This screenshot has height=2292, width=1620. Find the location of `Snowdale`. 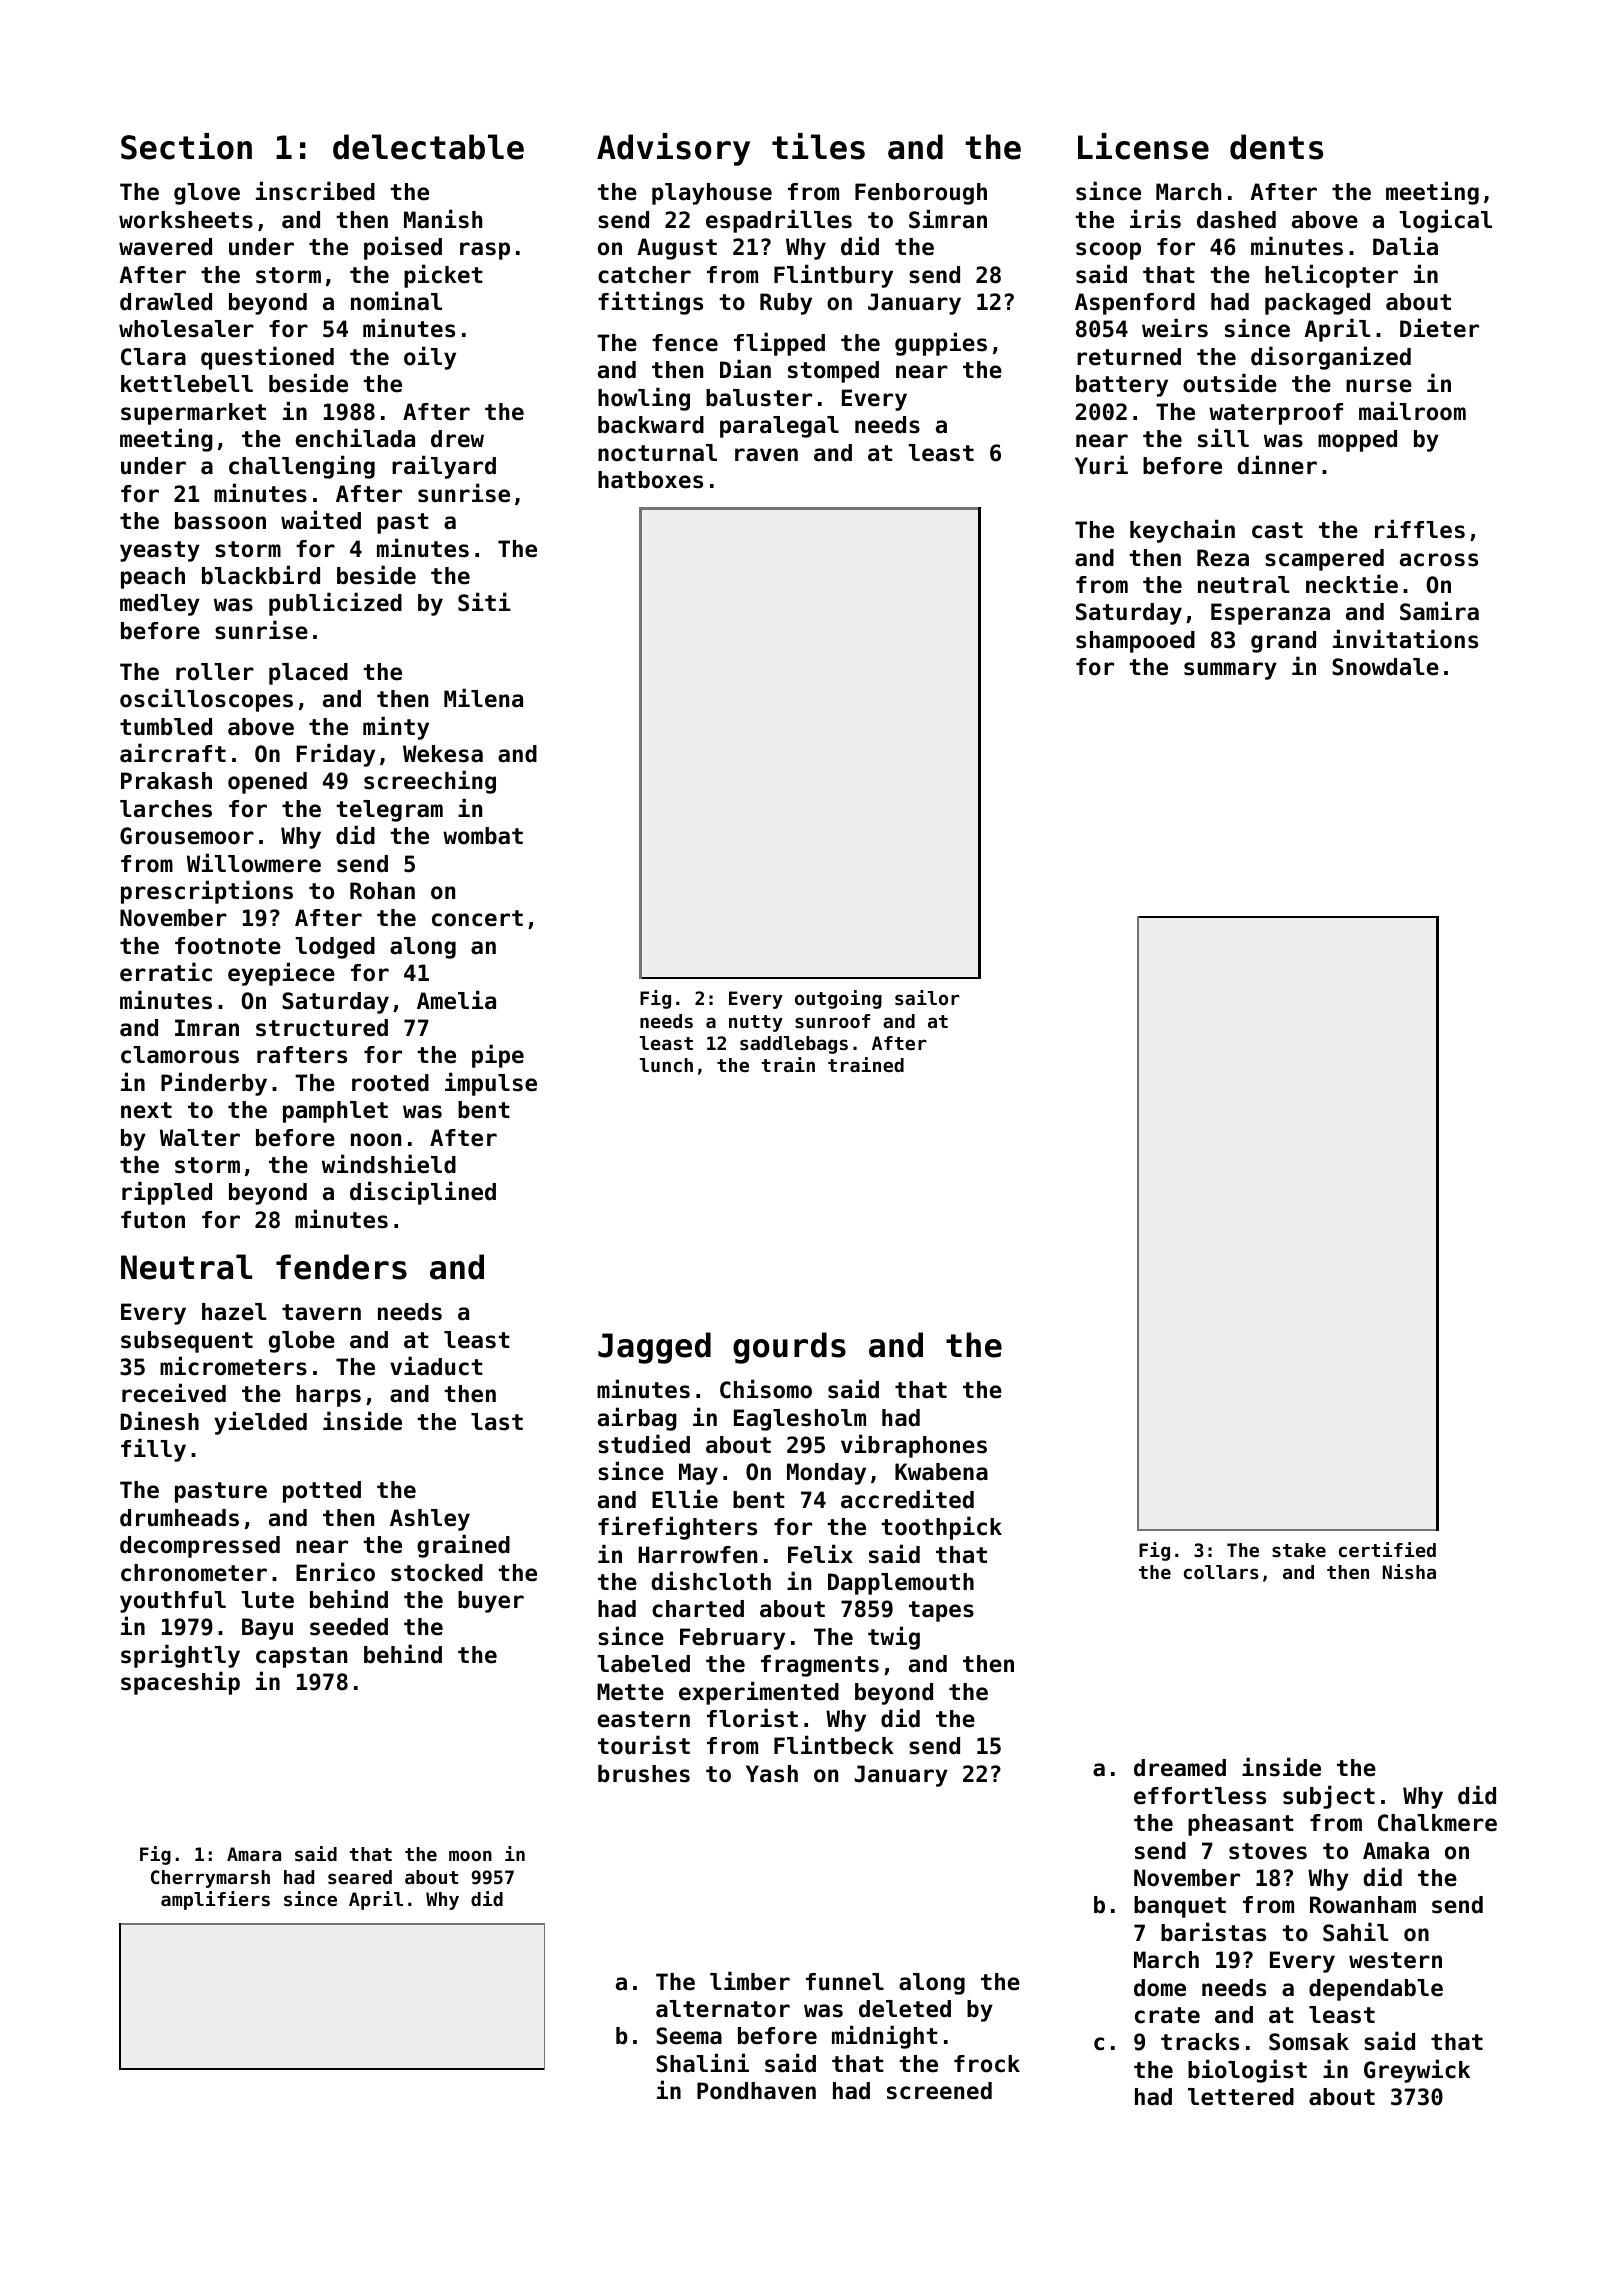

Snowdale is located at coordinates (1385, 667).
